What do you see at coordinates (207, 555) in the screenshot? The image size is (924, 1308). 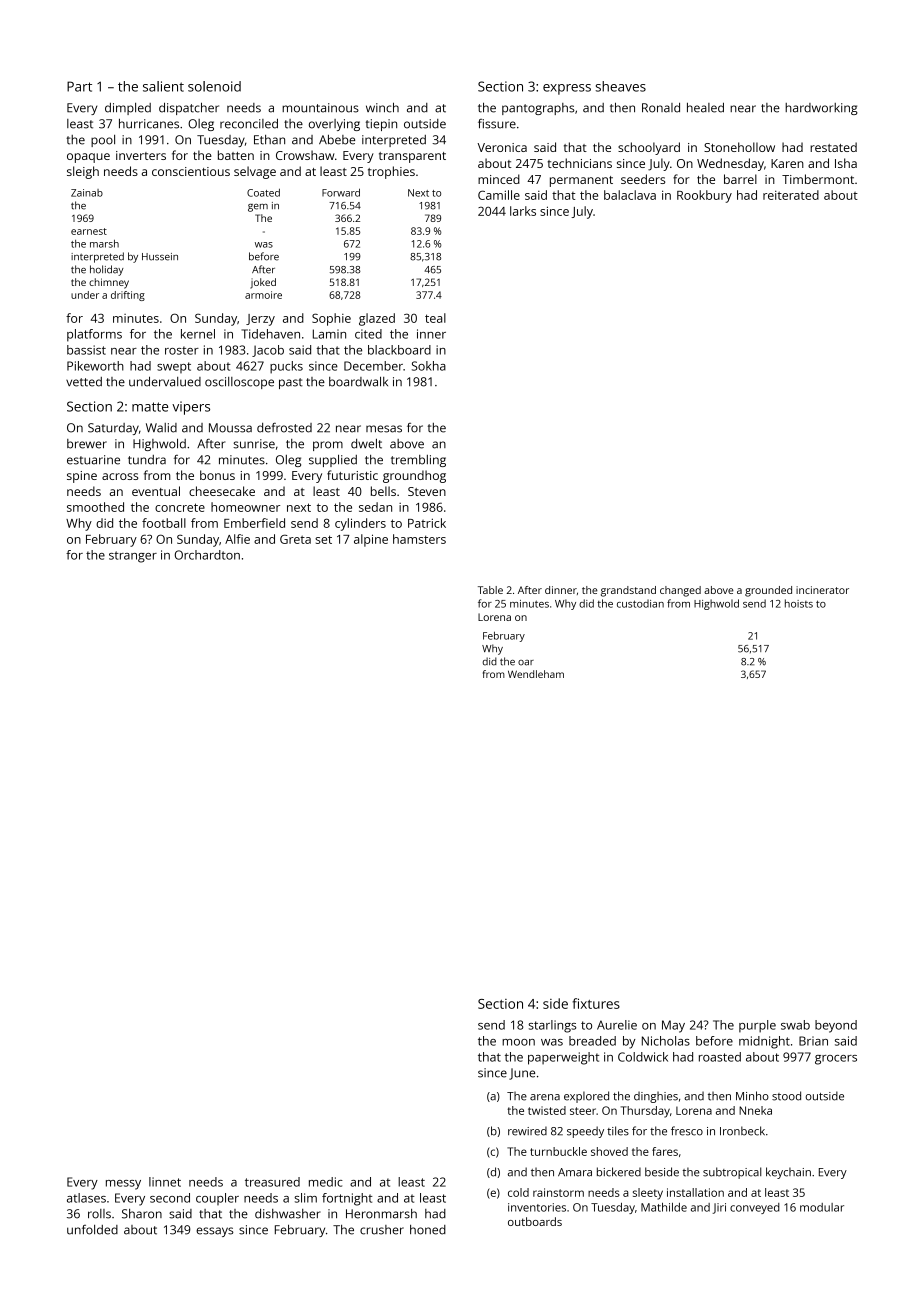 I see `Orchardton` at bounding box center [207, 555].
